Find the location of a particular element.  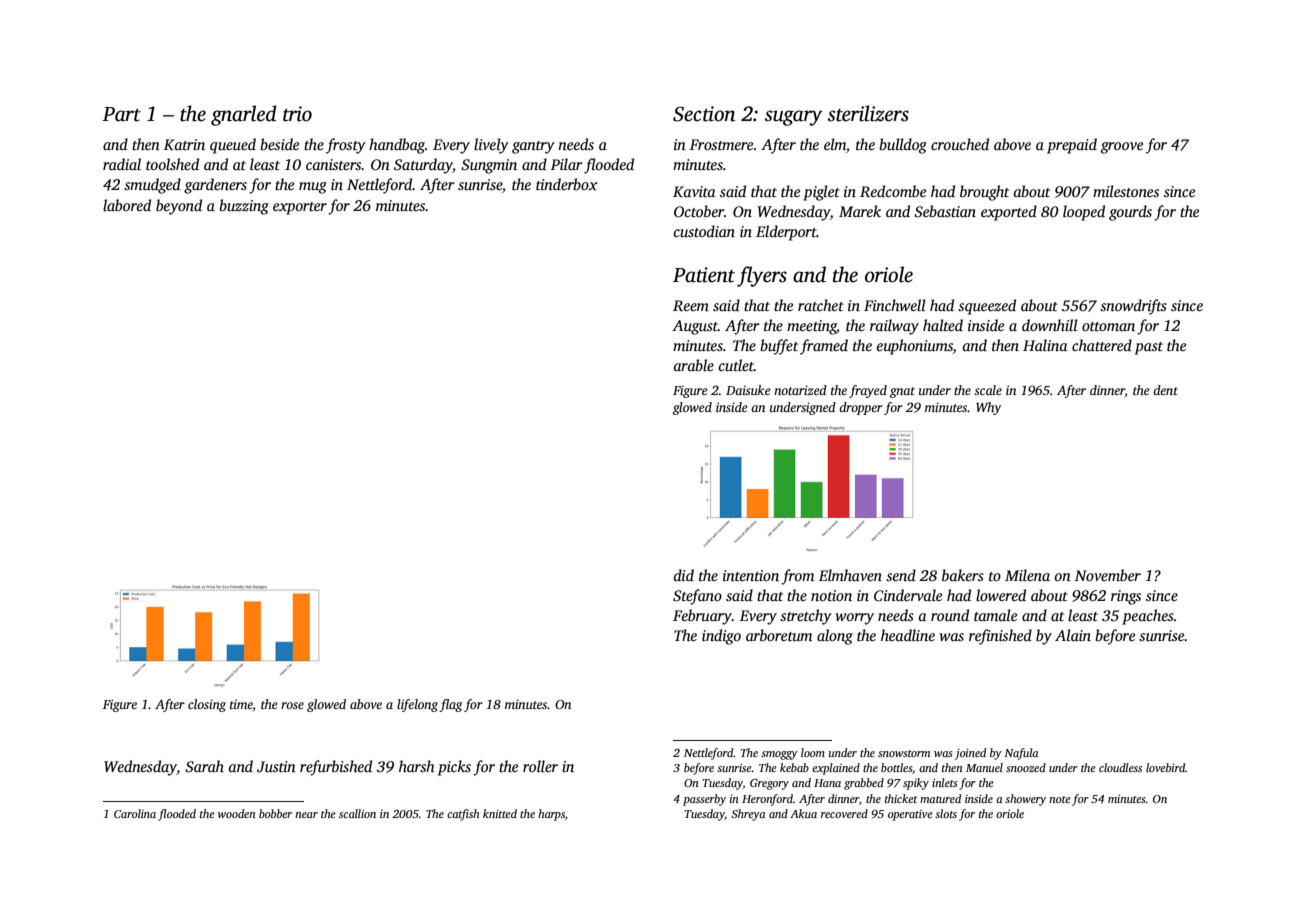

arable is located at coordinates (693, 365).
